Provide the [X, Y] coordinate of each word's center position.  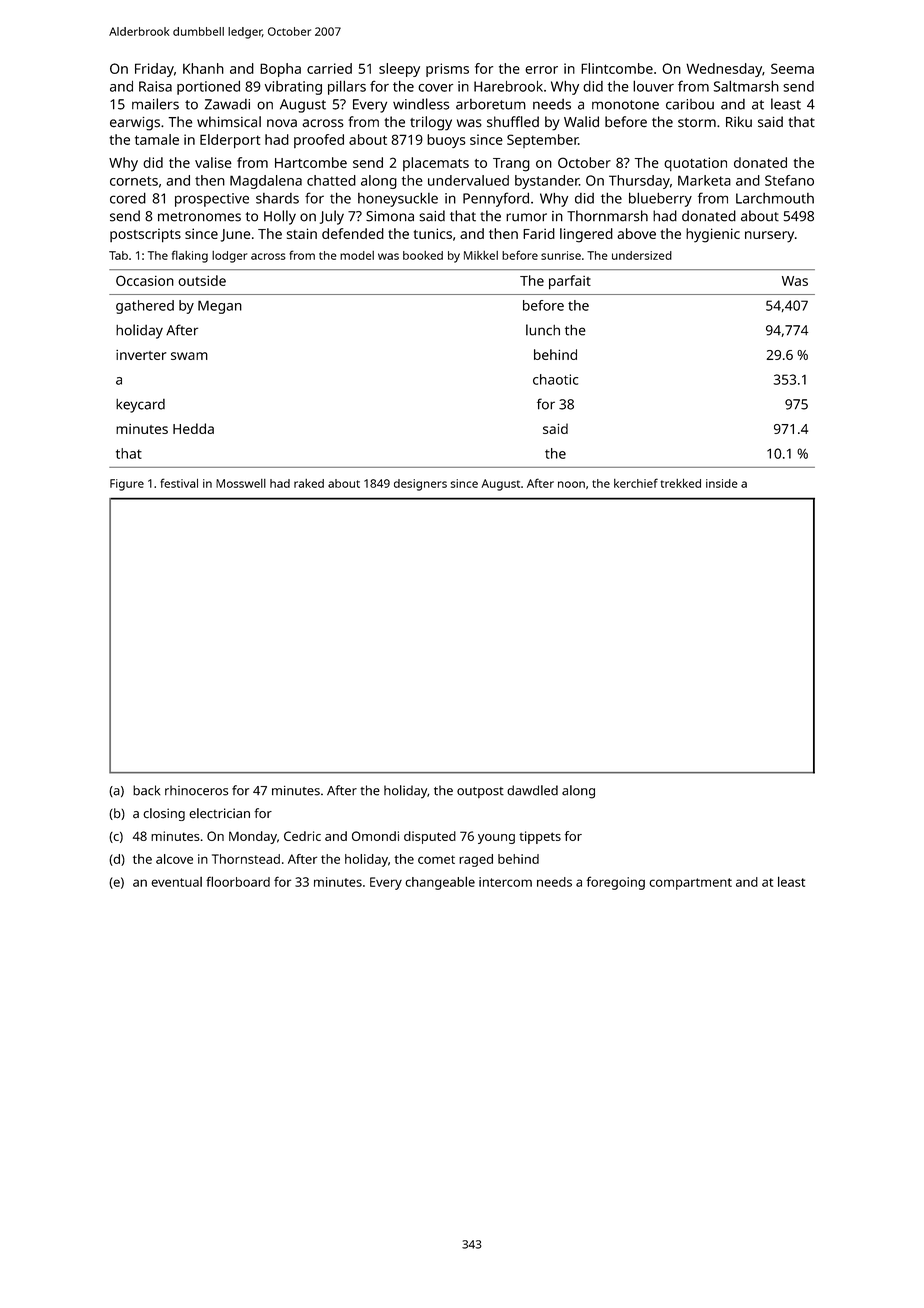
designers [420, 485]
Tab [118, 255]
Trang [511, 165]
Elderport [230, 141]
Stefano [789, 180]
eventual [176, 882]
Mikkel [481, 255]
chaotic [555, 379]
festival [179, 483]
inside [722, 483]
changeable [440, 883]
